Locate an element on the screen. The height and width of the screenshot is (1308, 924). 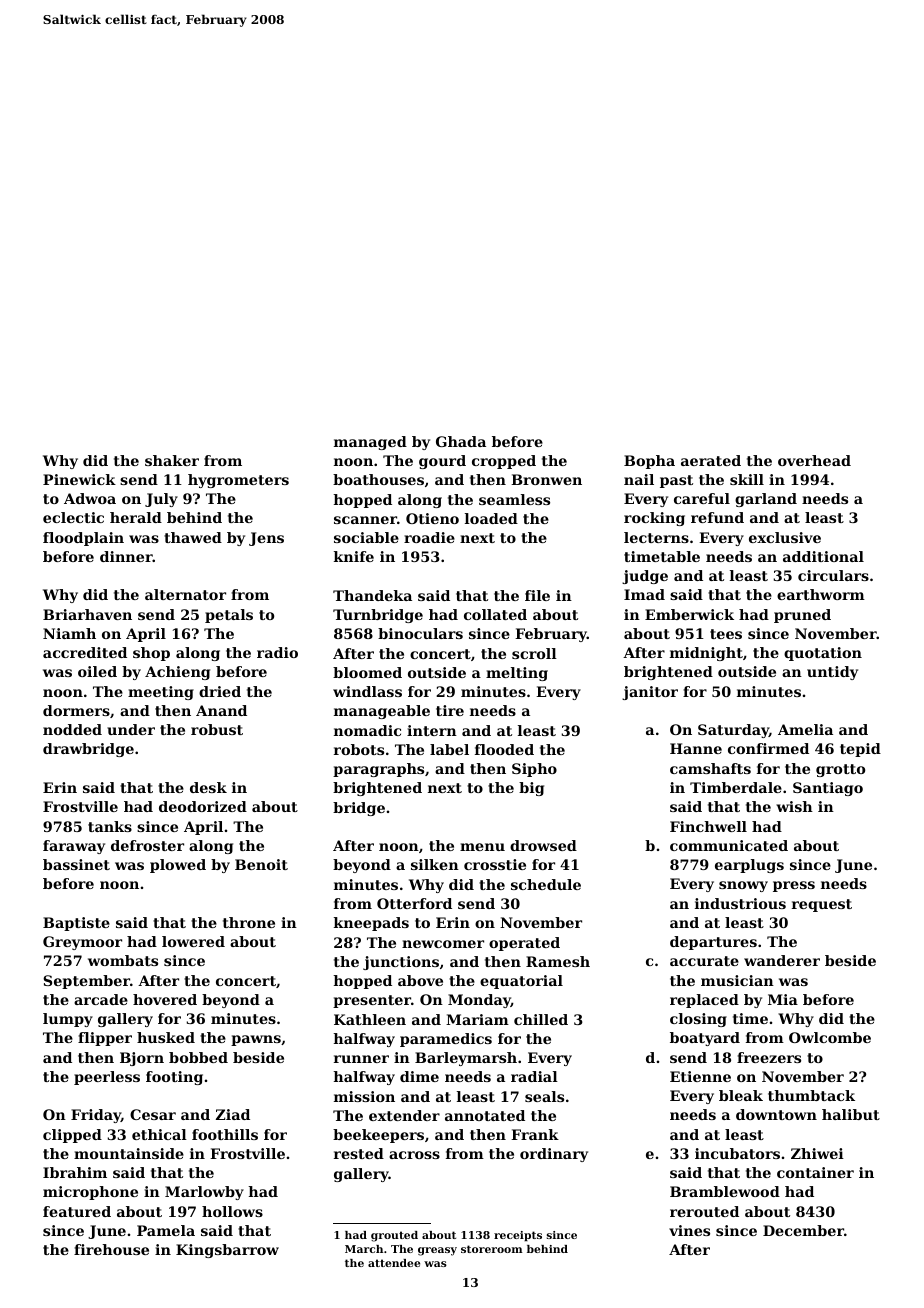
peerless is located at coordinates (107, 1078).
